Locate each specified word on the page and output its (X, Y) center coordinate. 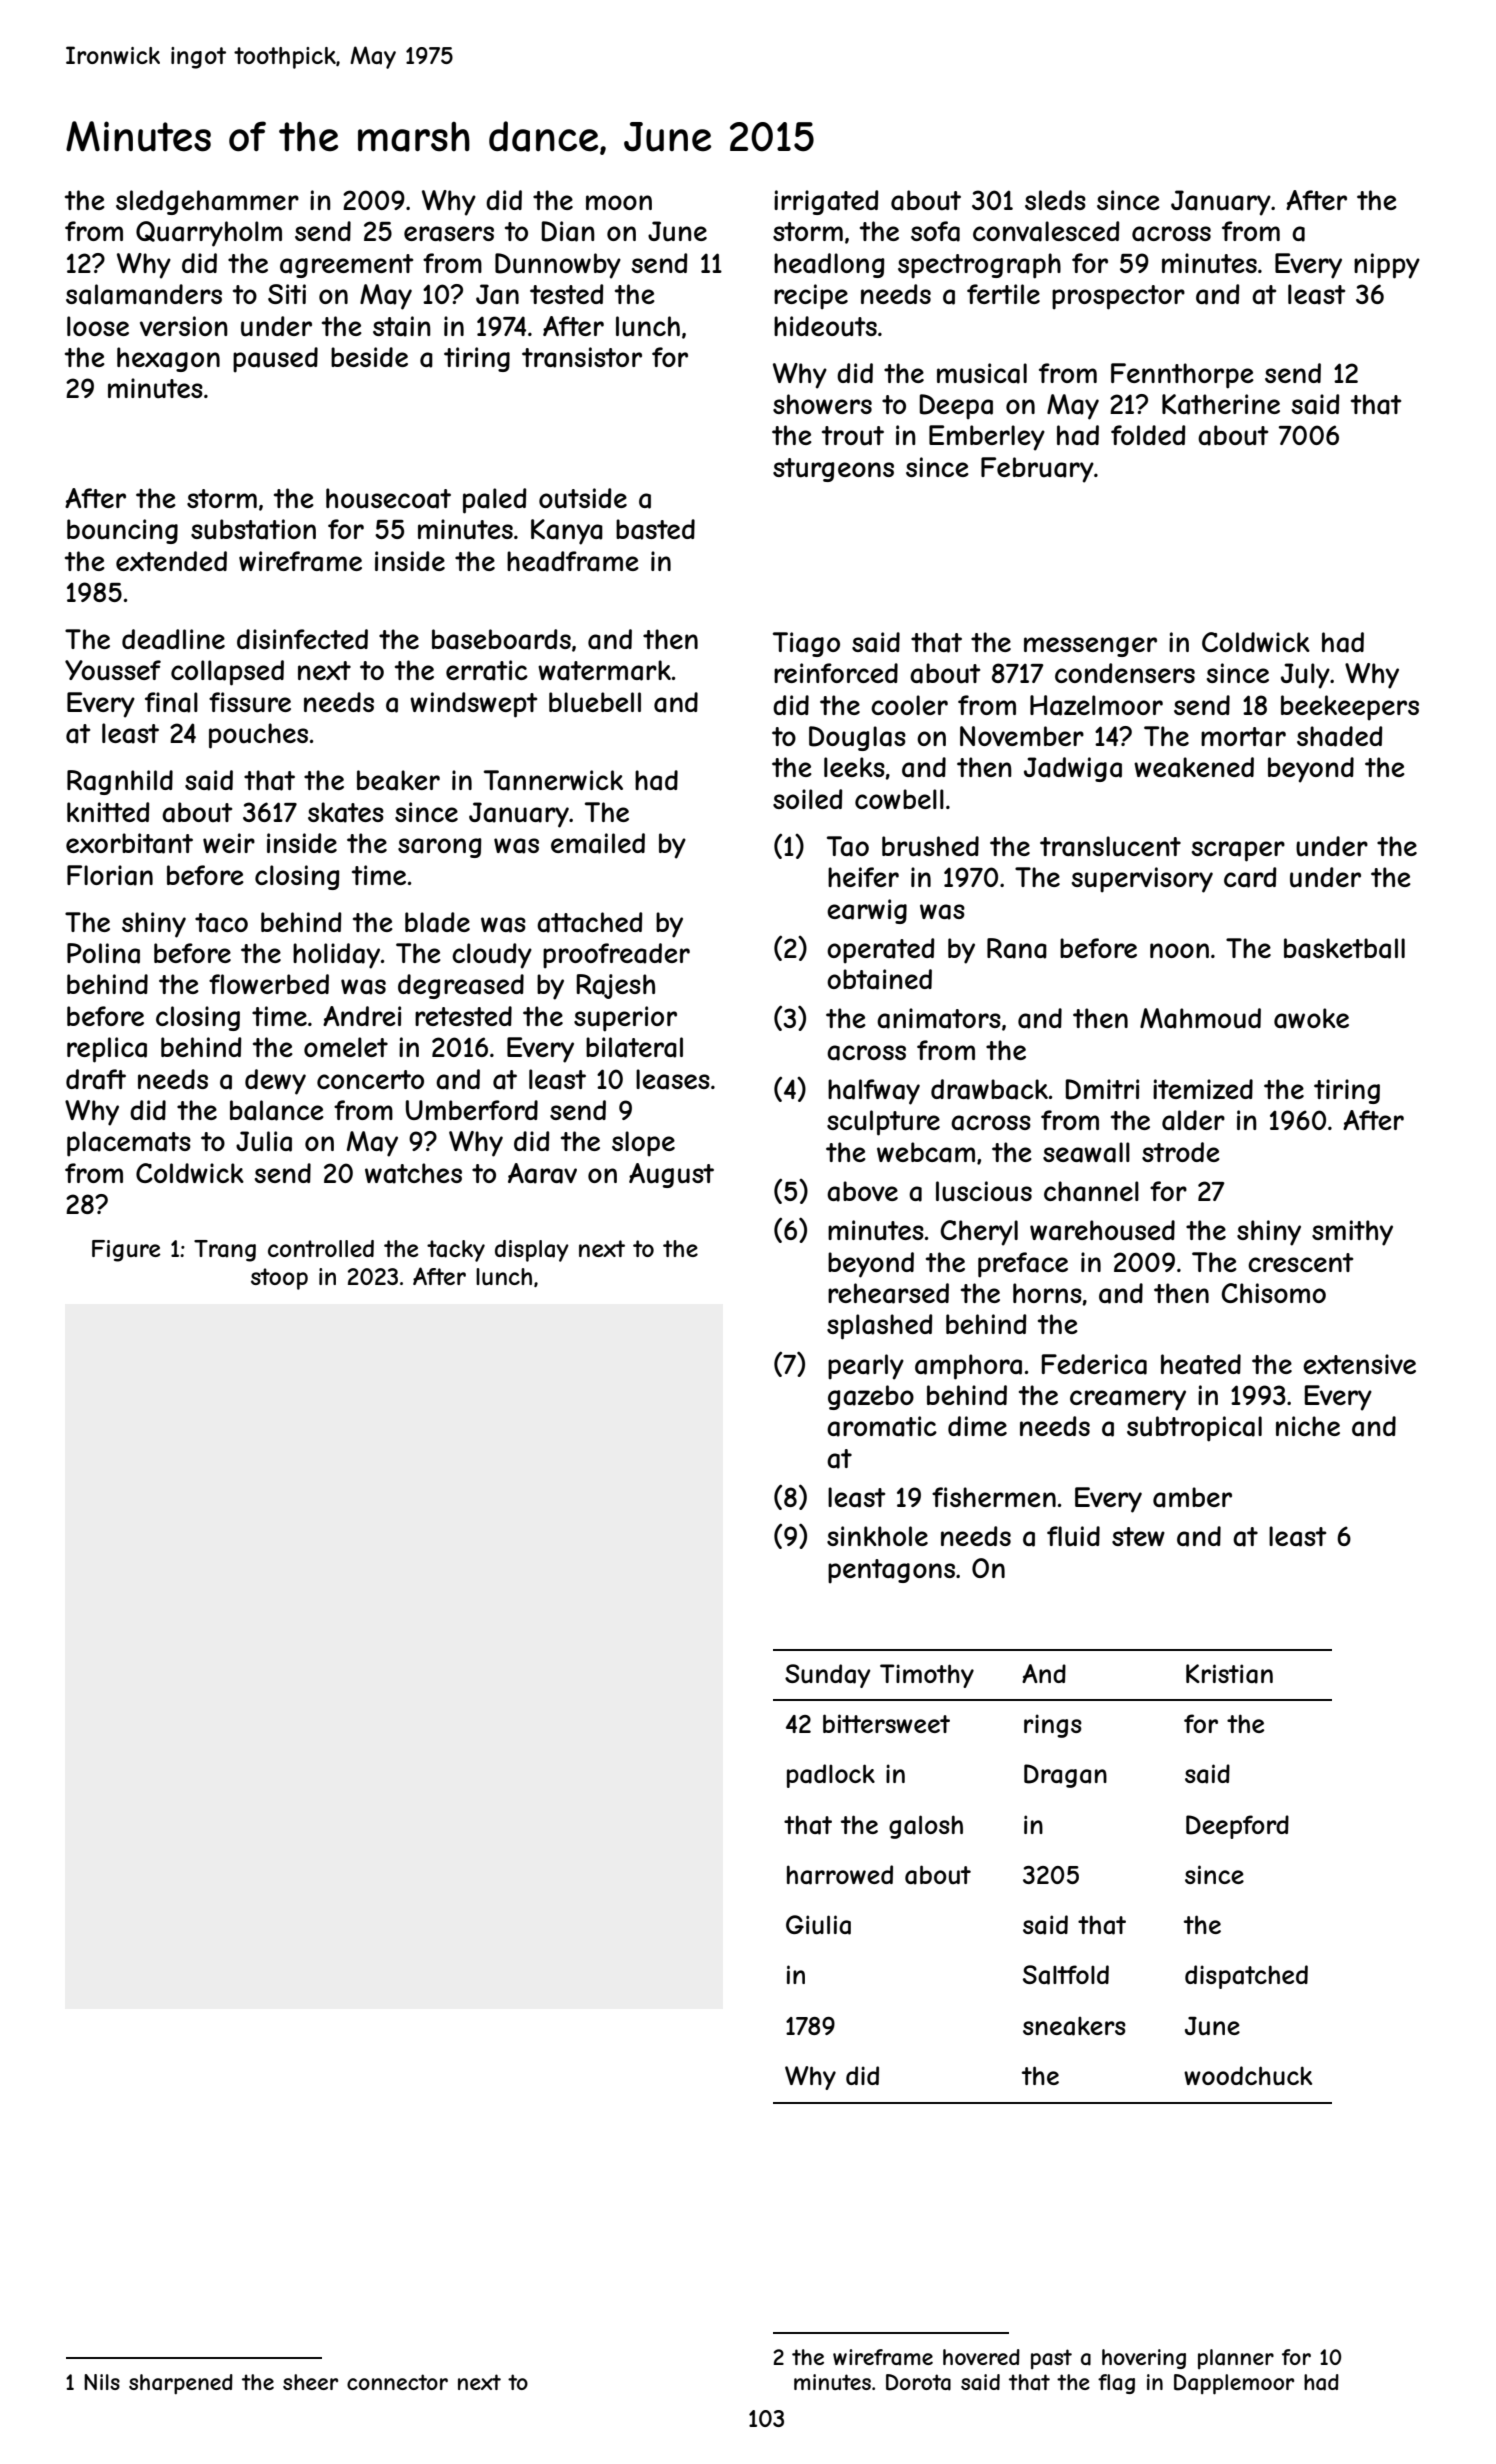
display (532, 1251)
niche (1308, 1426)
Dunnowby (558, 266)
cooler (909, 705)
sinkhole (877, 1536)
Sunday (828, 1676)
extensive (1359, 1364)
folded (1148, 435)
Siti (287, 294)
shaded (1339, 736)
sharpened (181, 2384)
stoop (279, 1279)
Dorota (918, 2382)
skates (346, 812)
